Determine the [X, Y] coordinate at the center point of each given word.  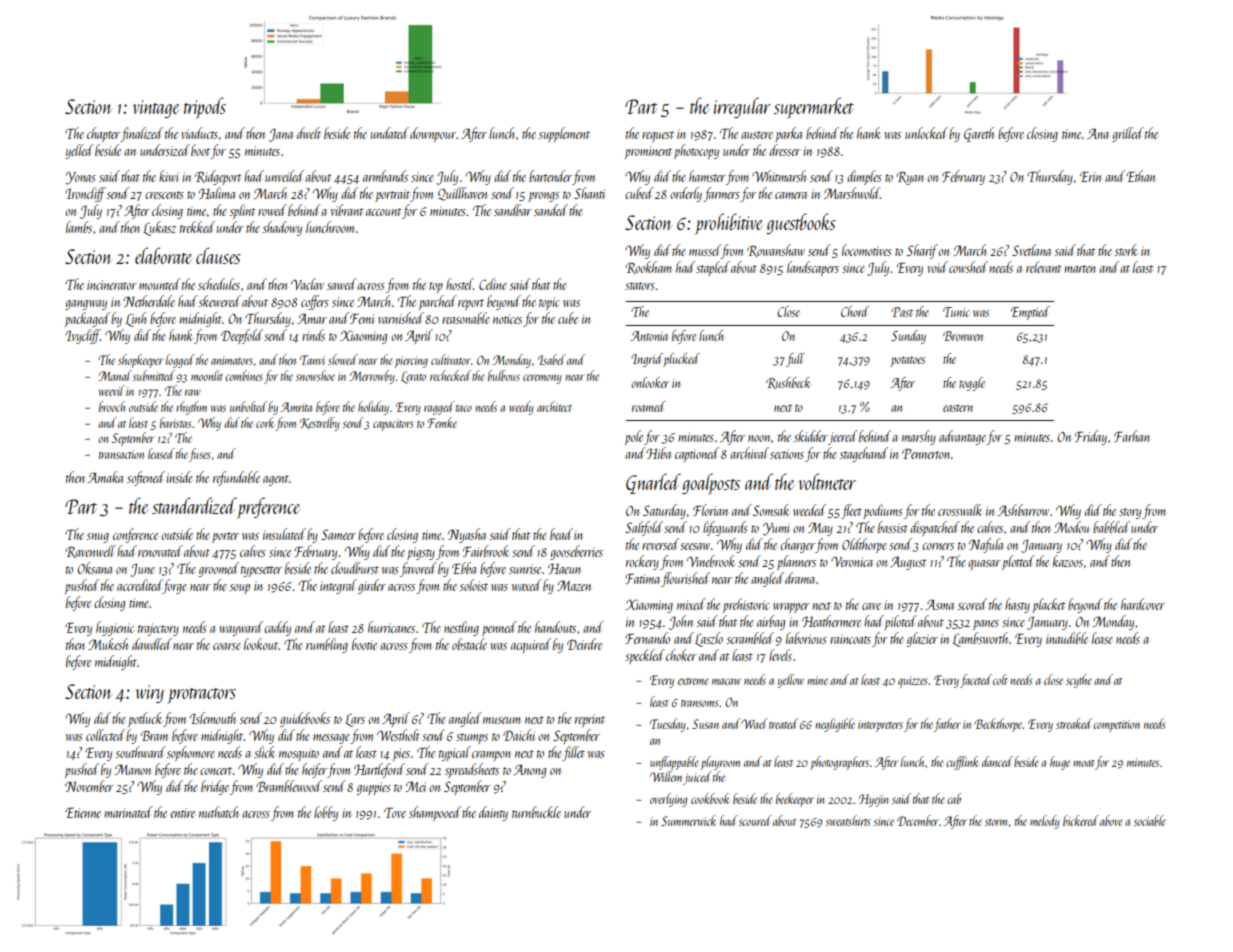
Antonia [649, 336]
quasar [984, 565]
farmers [721, 194]
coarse [227, 646]
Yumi [776, 529]
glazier [922, 639]
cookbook [710, 798]
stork [1126, 250]
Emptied [1030, 313]
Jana [281, 135]
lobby [326, 813]
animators [232, 360]
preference [268, 508]
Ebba [464, 568]
